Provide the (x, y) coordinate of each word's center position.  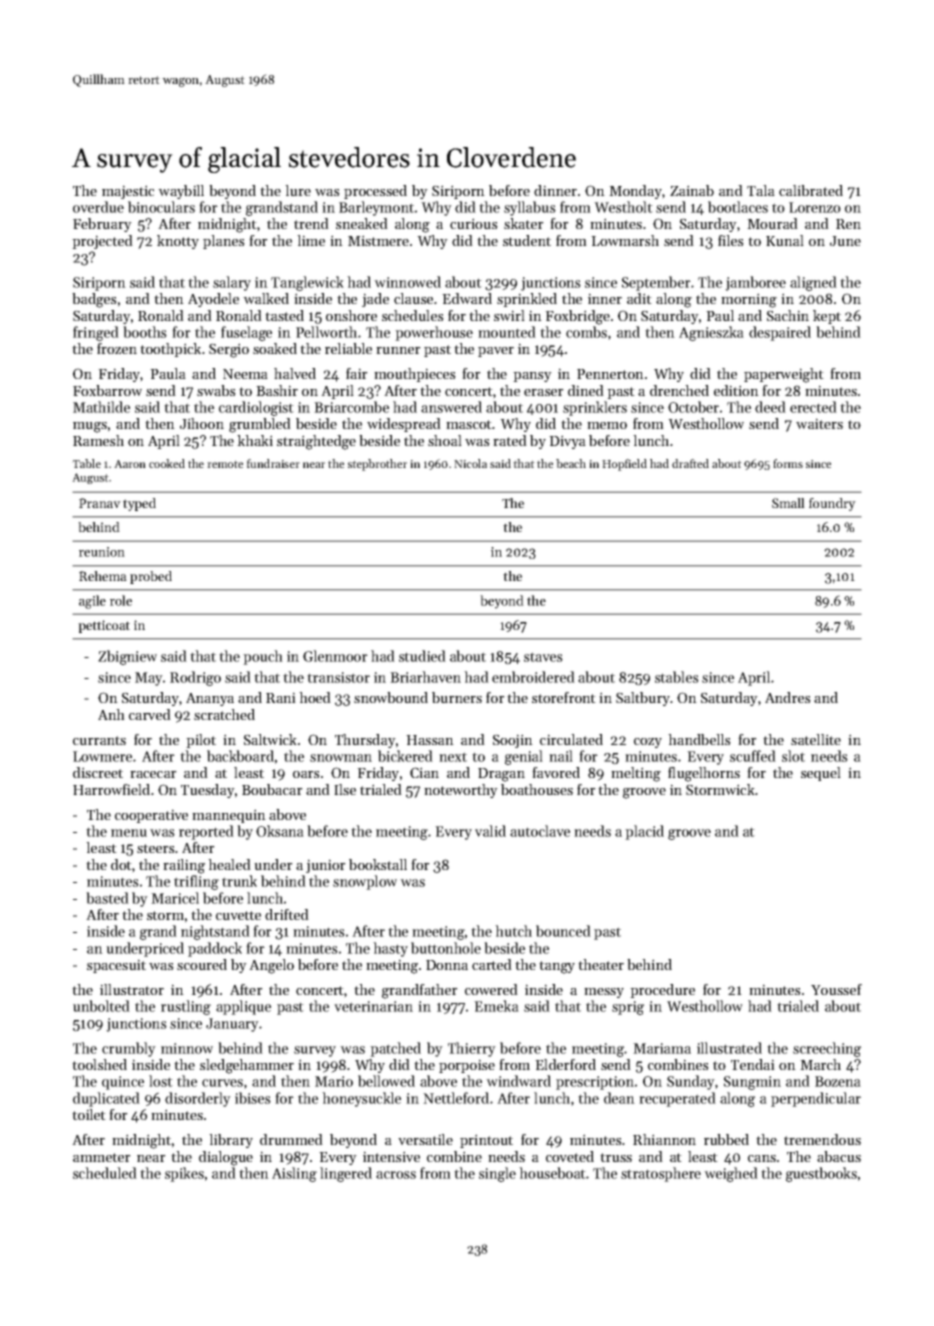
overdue (98, 207)
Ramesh (98, 440)
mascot (469, 424)
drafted (690, 463)
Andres (788, 697)
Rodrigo (195, 678)
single (497, 1174)
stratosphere (661, 1174)
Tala (761, 190)
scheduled (105, 1173)
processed (375, 192)
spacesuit (116, 966)
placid (644, 832)
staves (543, 657)
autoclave (540, 831)
